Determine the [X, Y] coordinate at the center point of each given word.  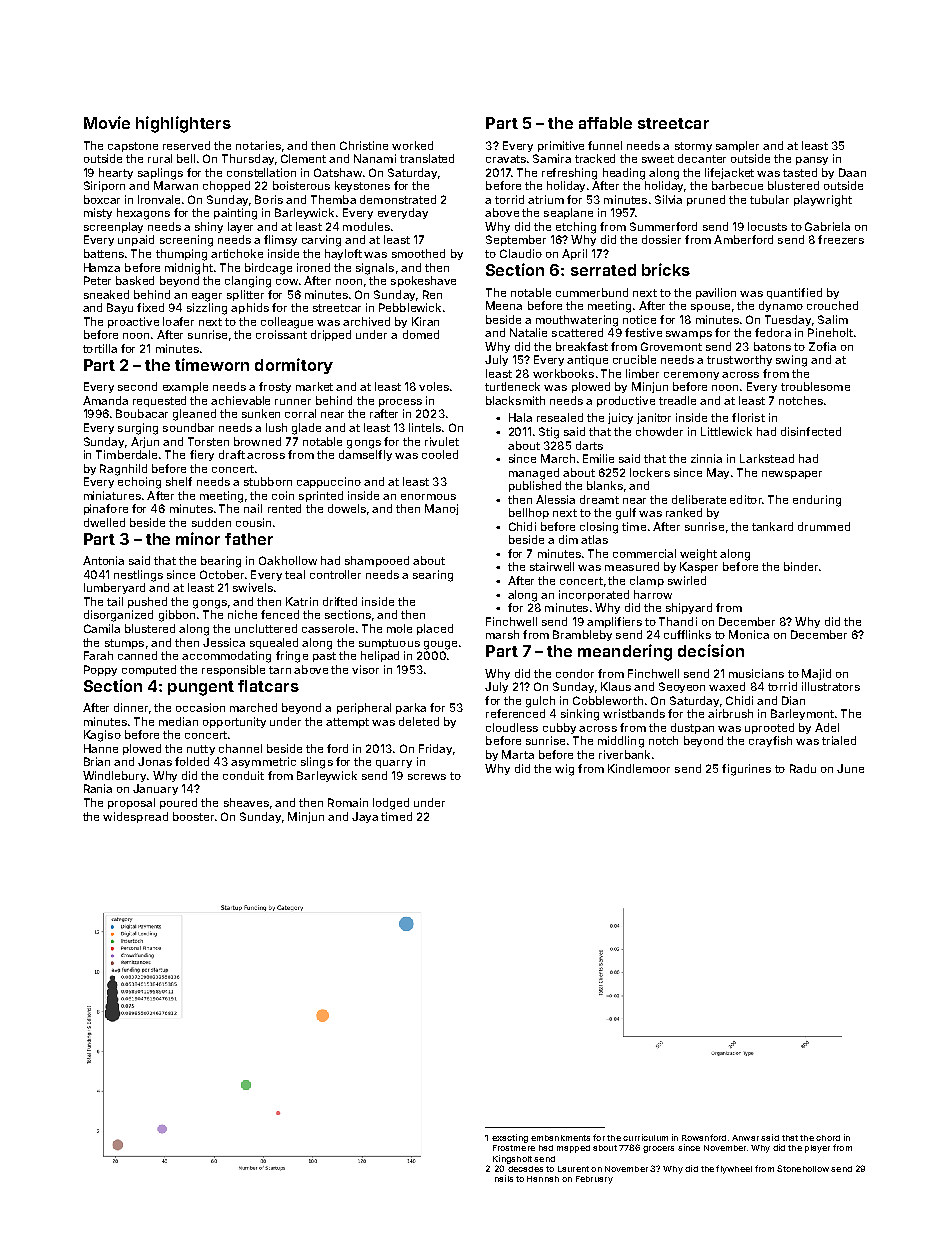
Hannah [543, 1179]
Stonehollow [803, 1168]
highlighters [183, 124]
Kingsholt [512, 1159]
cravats [506, 159]
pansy [812, 161]
